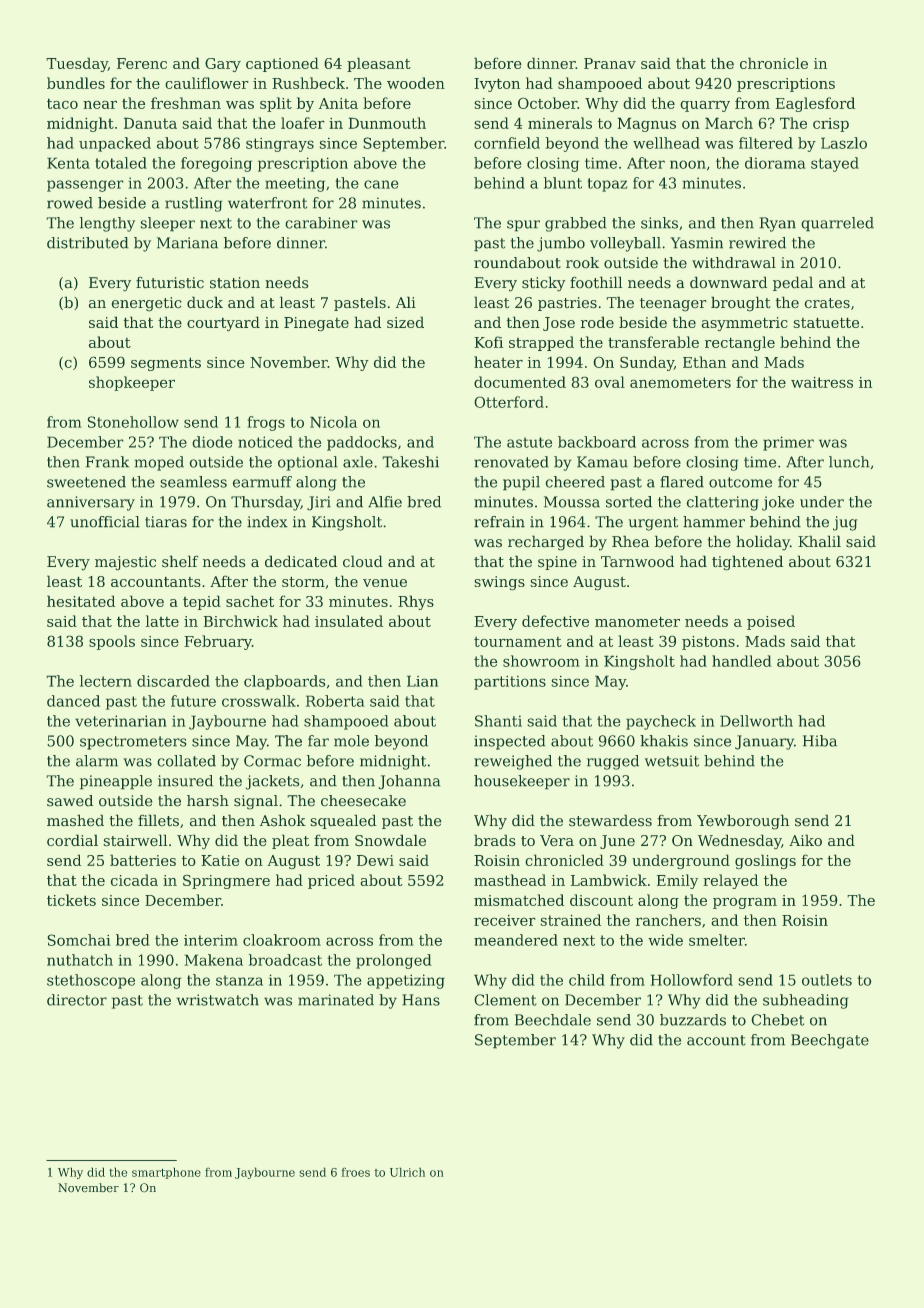 Image resolution: width=924 pixels, height=1308 pixels. Describe the element at coordinates (497, 85) in the document. I see `Ivyton` at that location.
